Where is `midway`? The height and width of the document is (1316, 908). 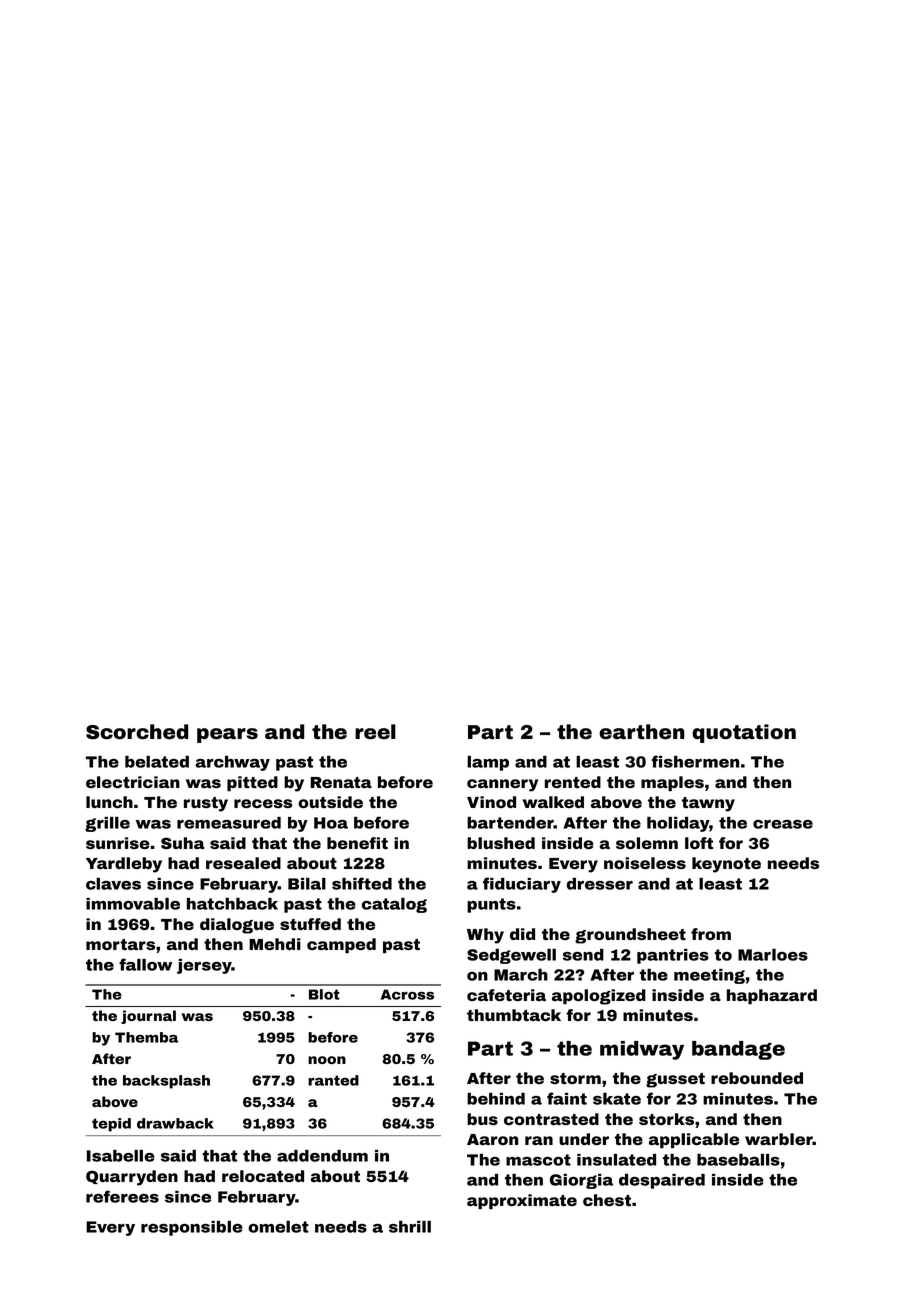
midway is located at coordinates (642, 1050).
